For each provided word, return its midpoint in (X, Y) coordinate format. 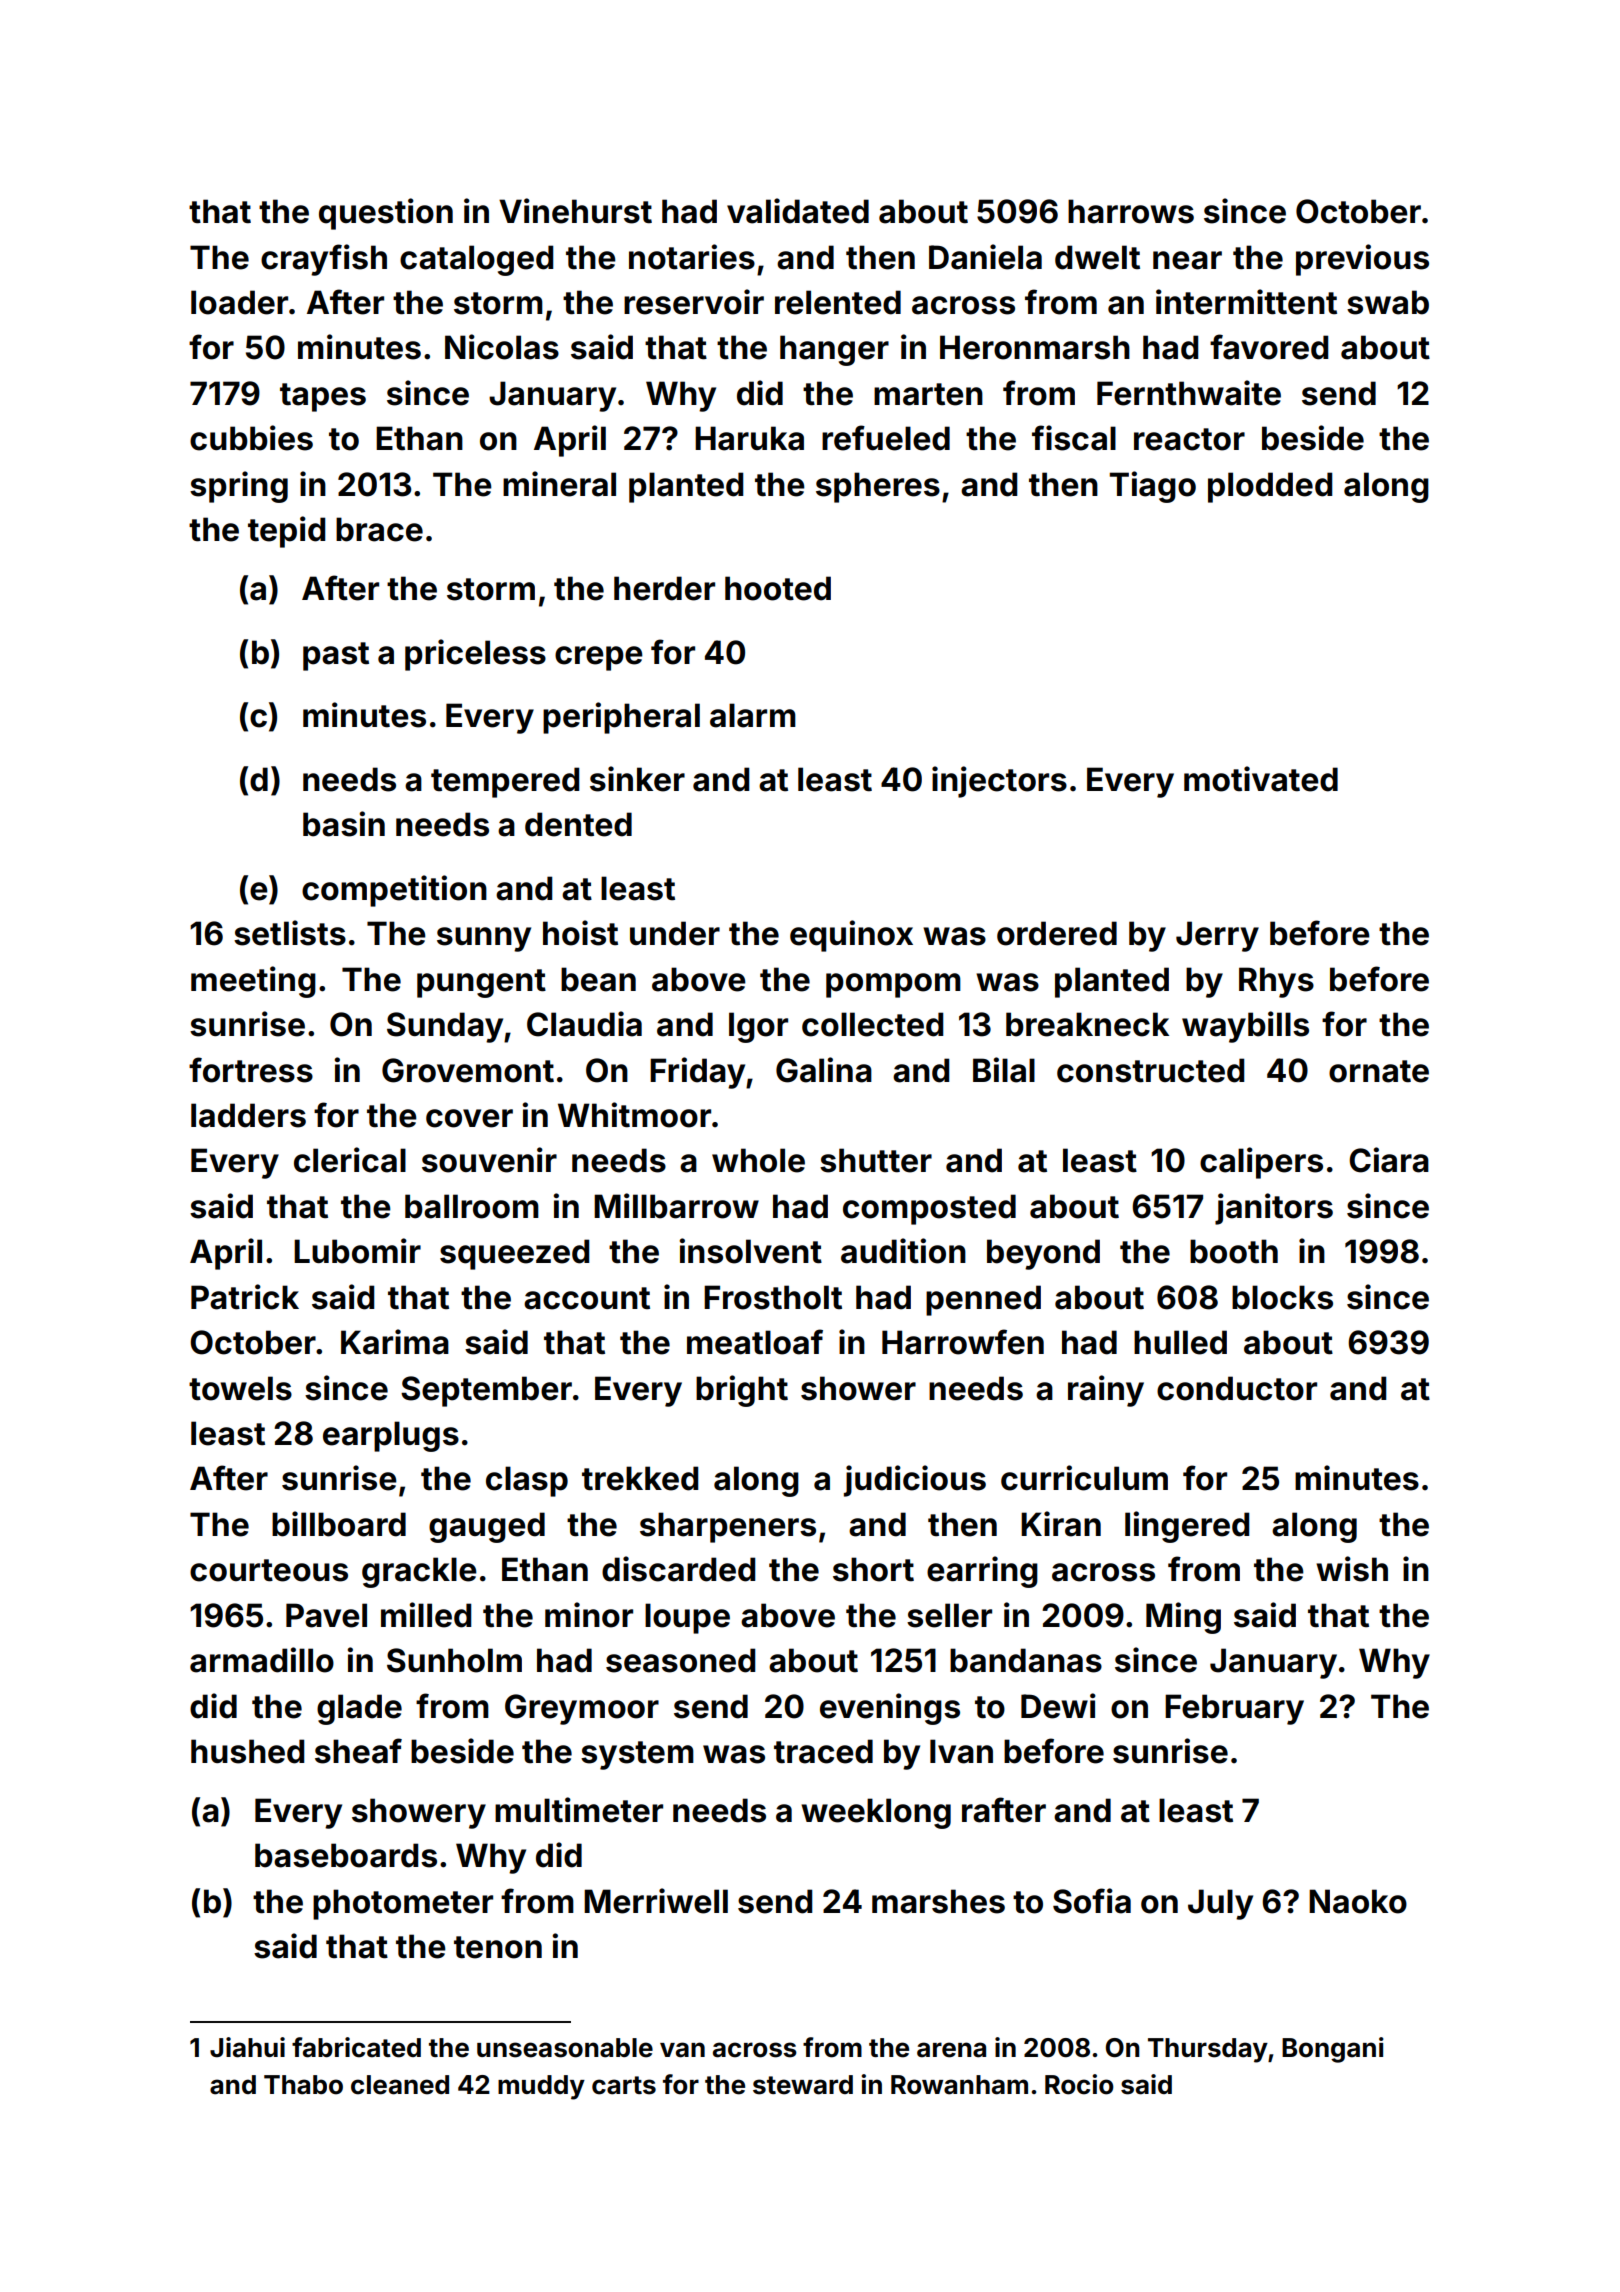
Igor (758, 1027)
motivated (1261, 779)
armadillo (262, 1660)
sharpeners (728, 1527)
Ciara (1389, 1160)
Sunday (445, 1027)
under (675, 933)
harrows (1131, 211)
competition (394, 891)
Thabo (303, 2085)
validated (798, 211)
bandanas (1026, 1660)
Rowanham (959, 2085)
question (386, 214)
